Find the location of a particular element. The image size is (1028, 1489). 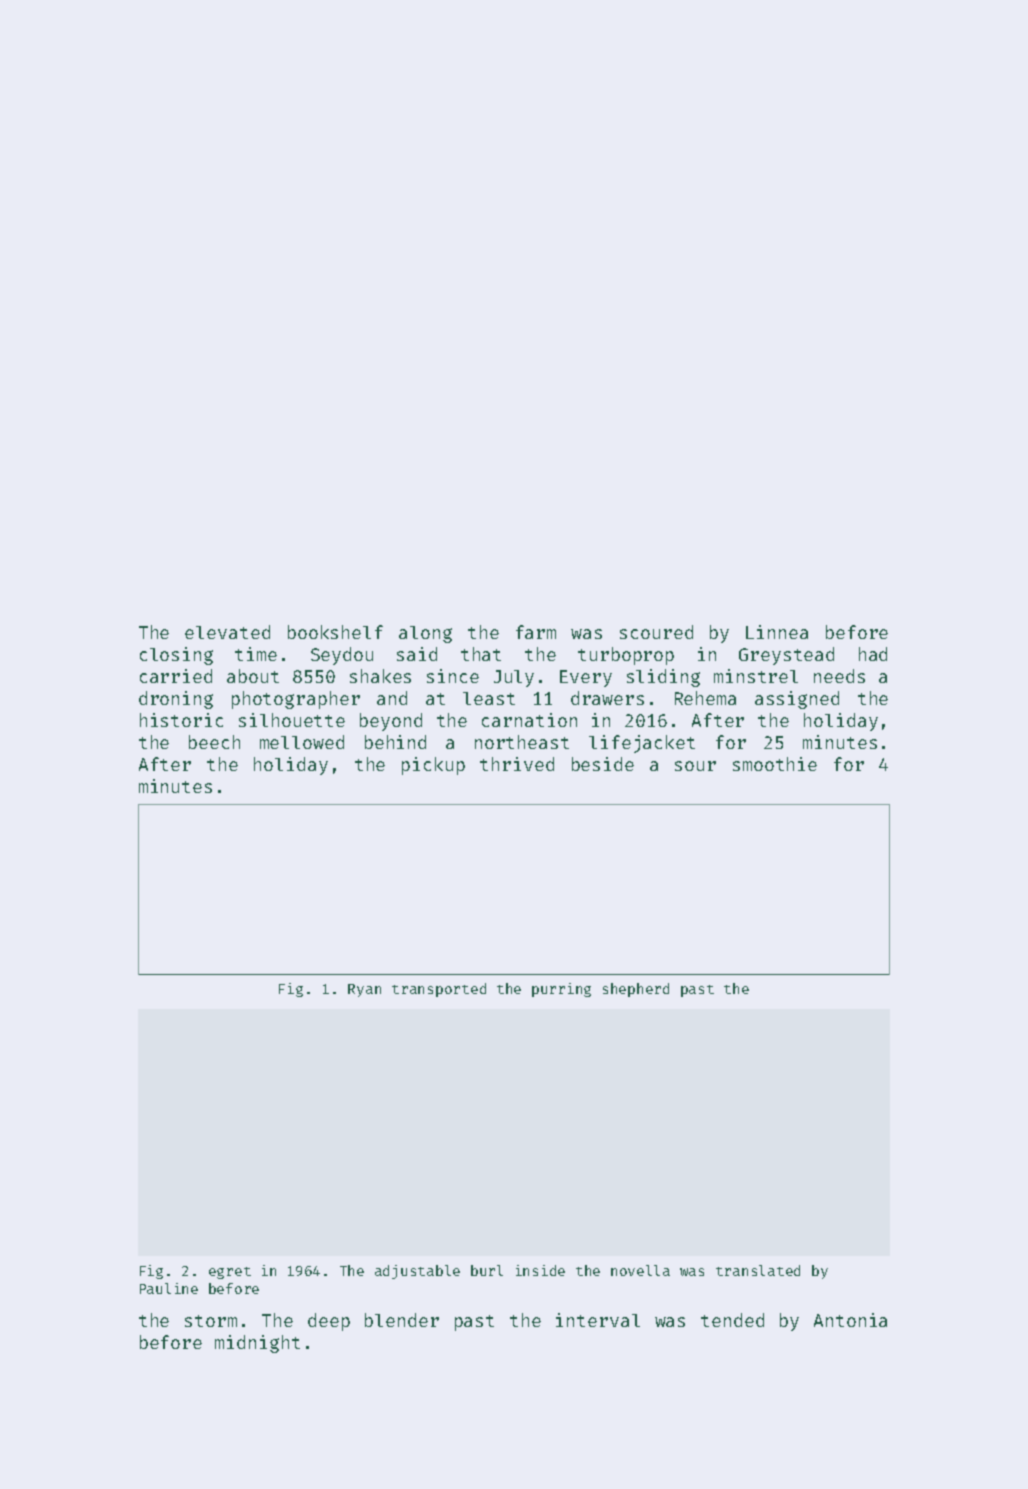

burl is located at coordinates (487, 1270).
